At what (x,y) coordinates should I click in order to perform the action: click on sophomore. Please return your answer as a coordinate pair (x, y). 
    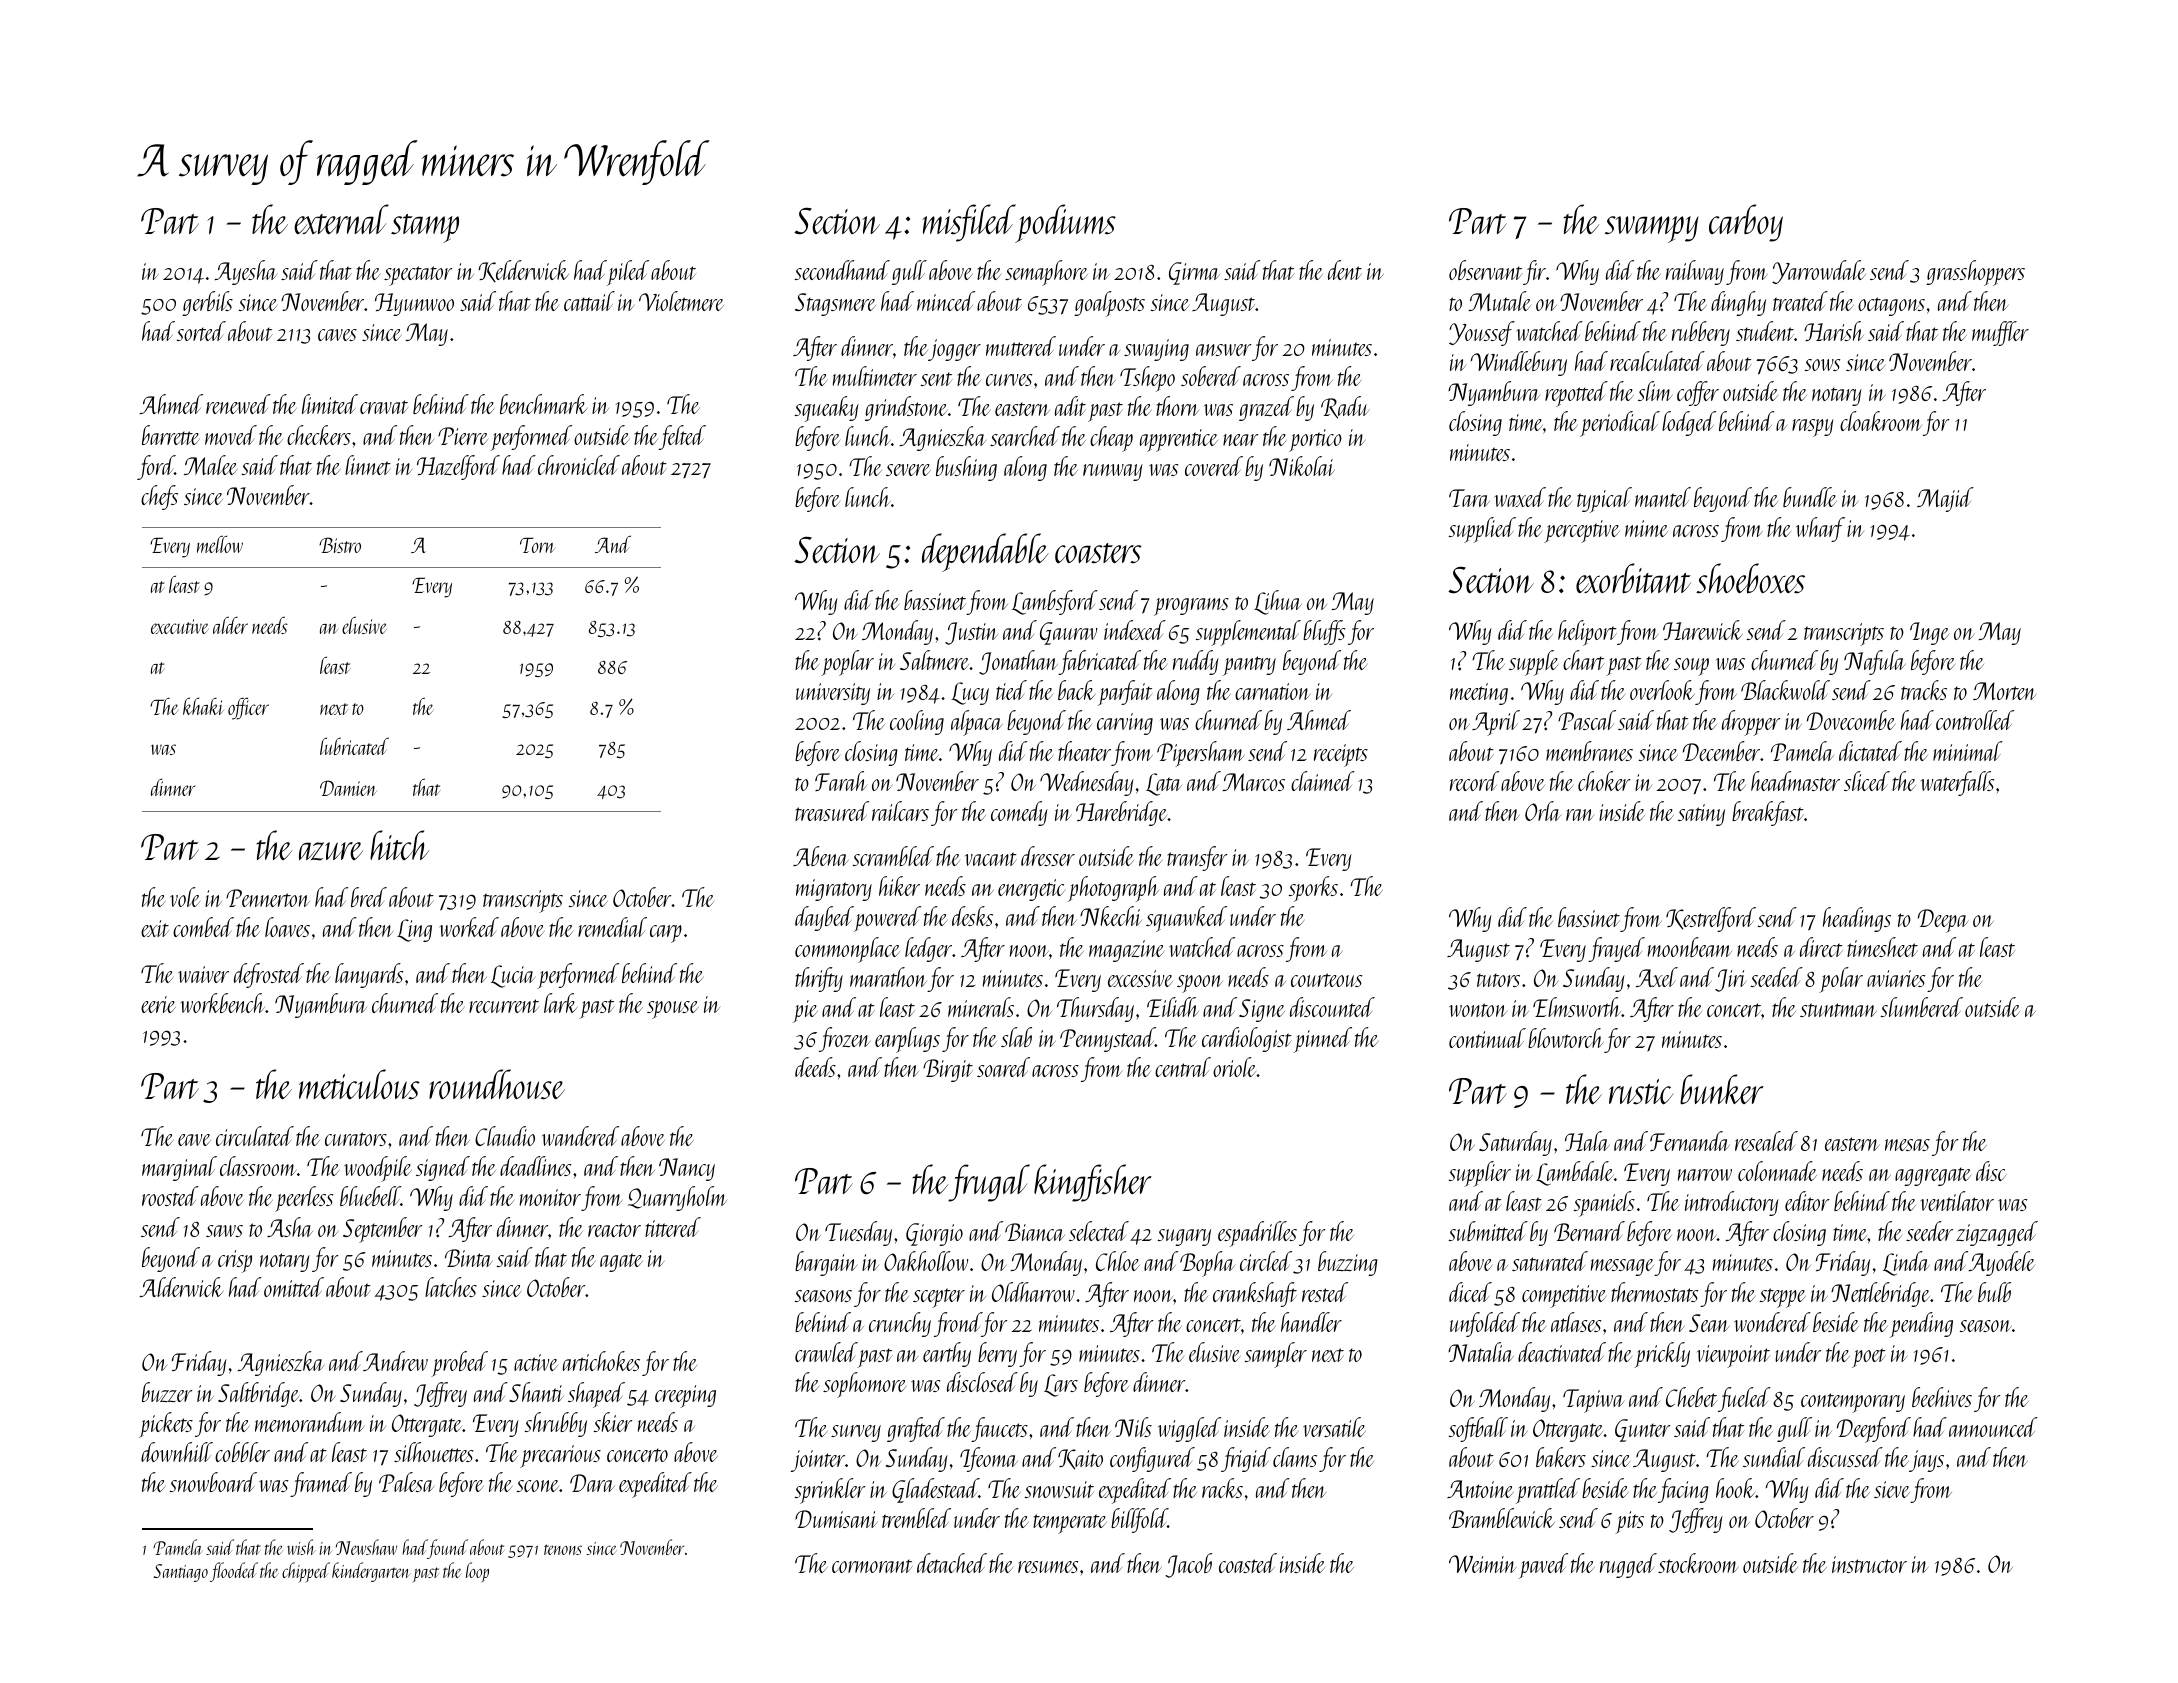
    Looking at the image, I should click on (864, 1385).
